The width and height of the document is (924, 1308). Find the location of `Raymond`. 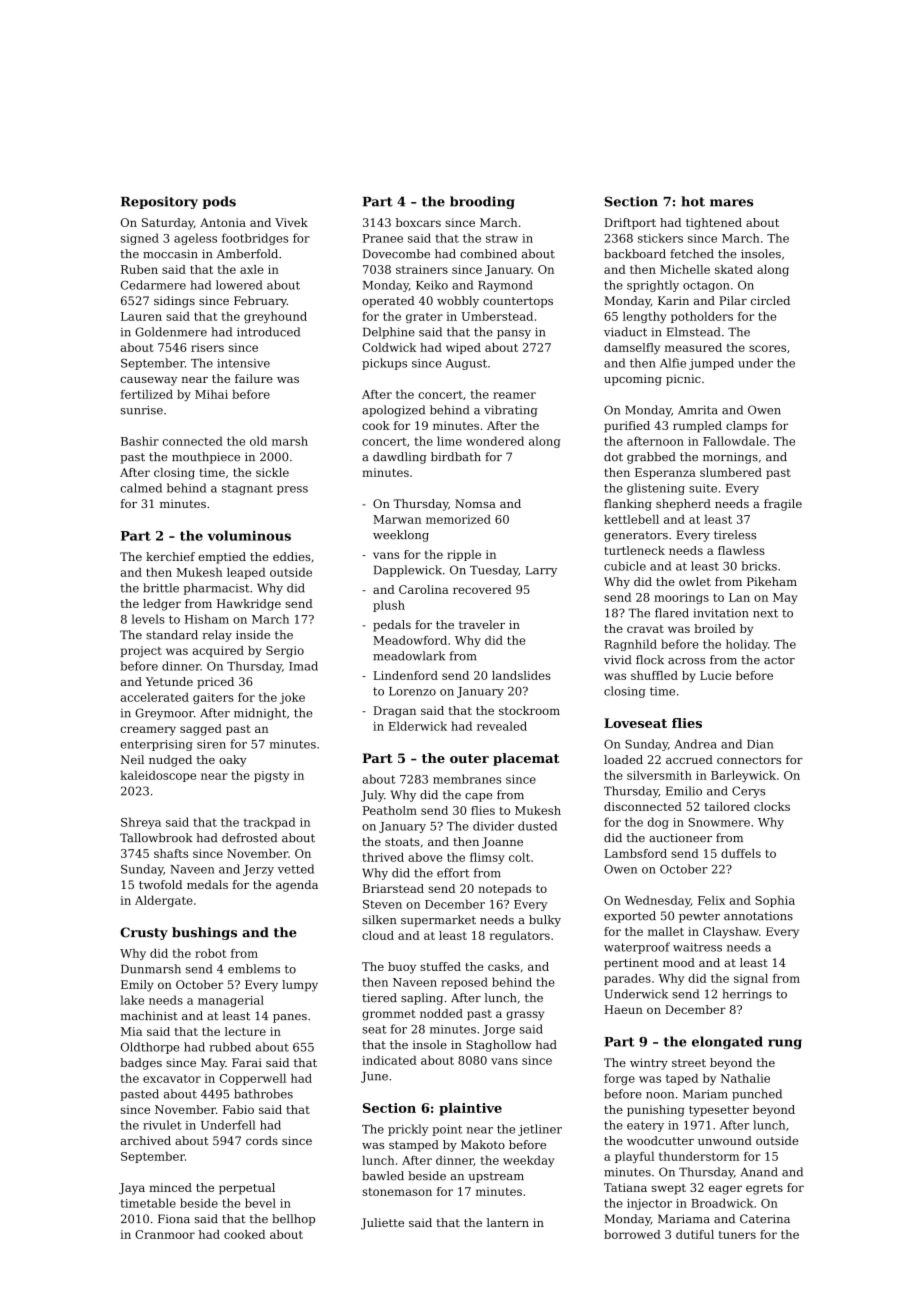

Raymond is located at coordinates (505, 286).
